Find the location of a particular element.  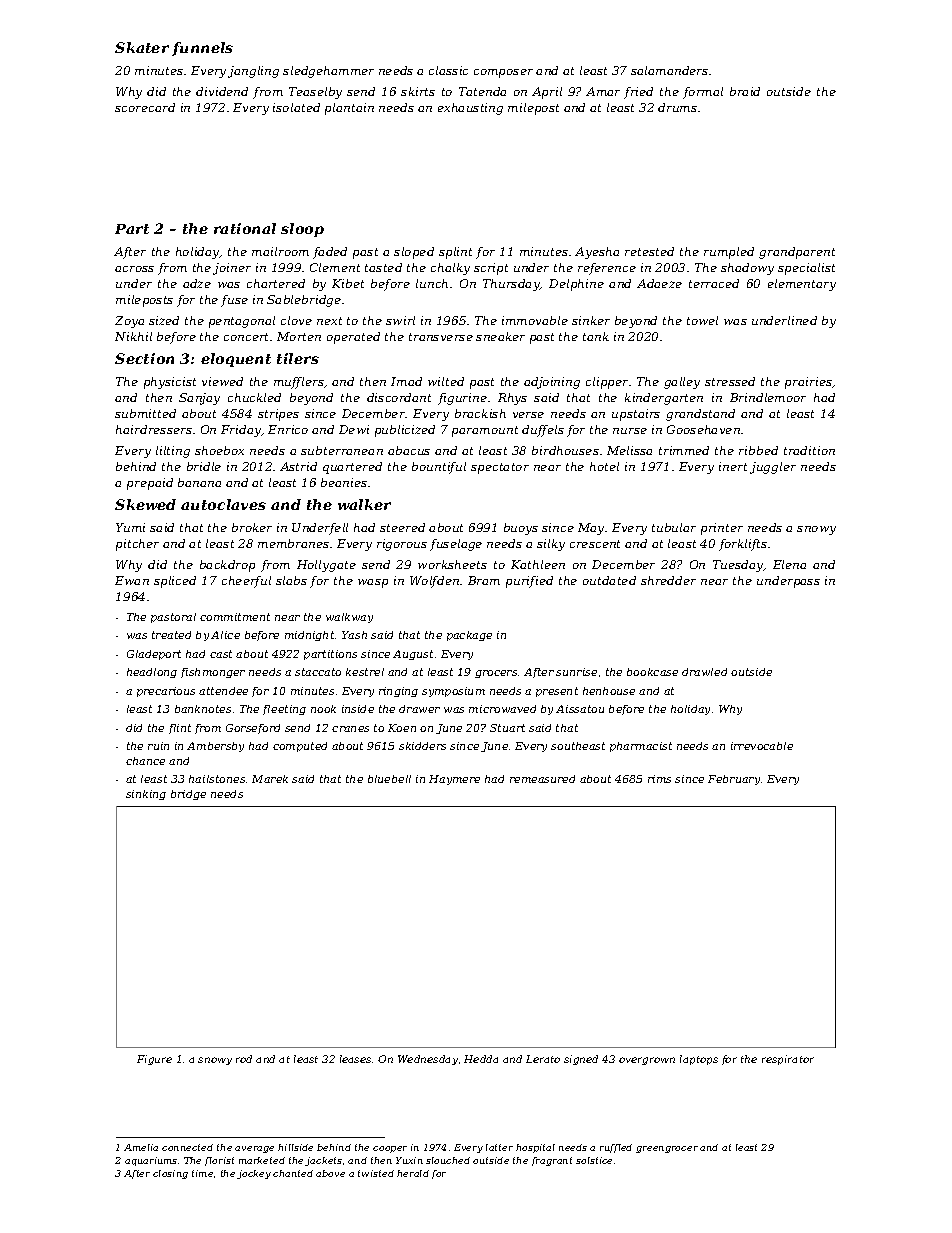

Adaeze is located at coordinates (659, 283).
